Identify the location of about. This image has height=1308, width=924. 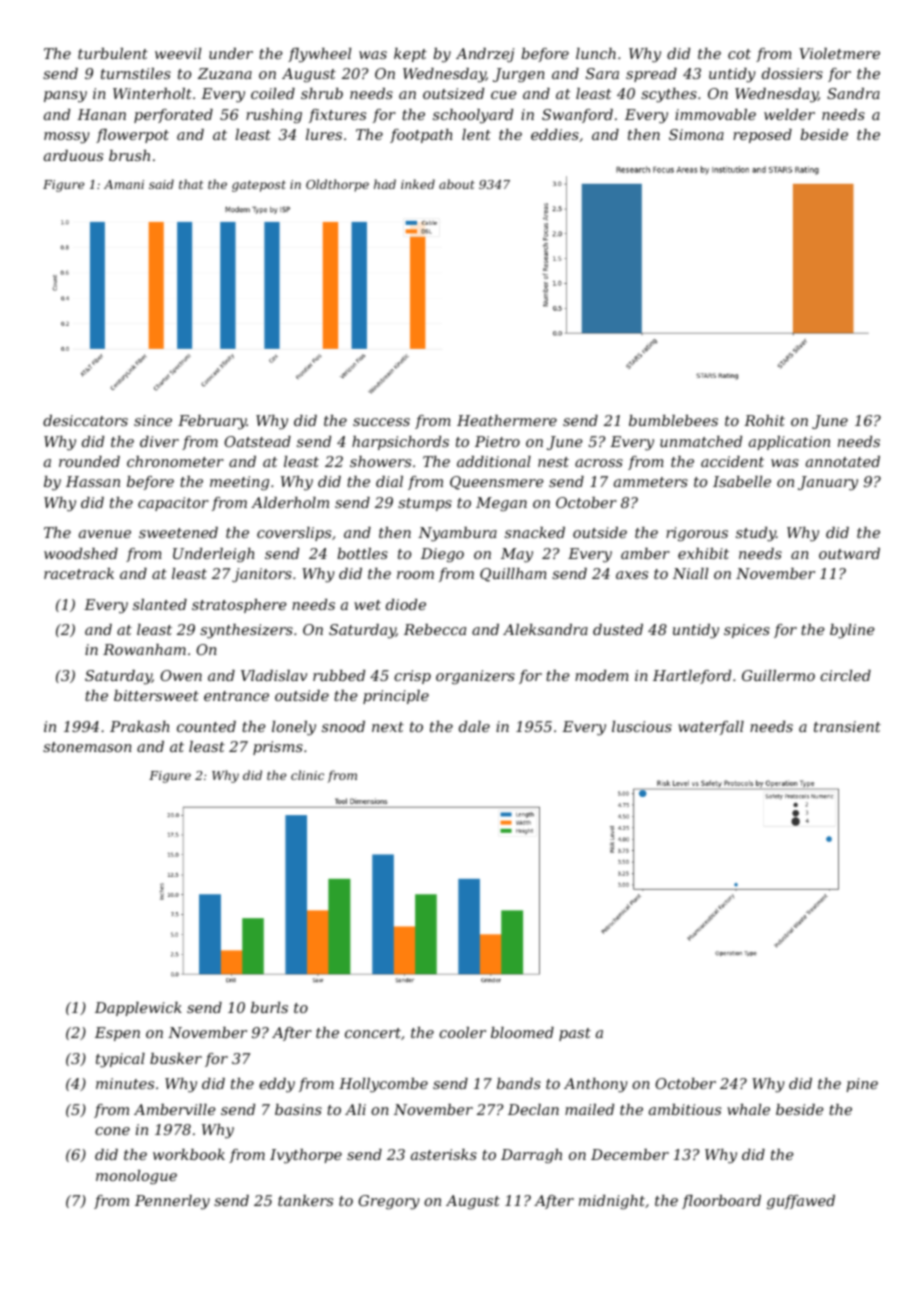
(457, 184).
